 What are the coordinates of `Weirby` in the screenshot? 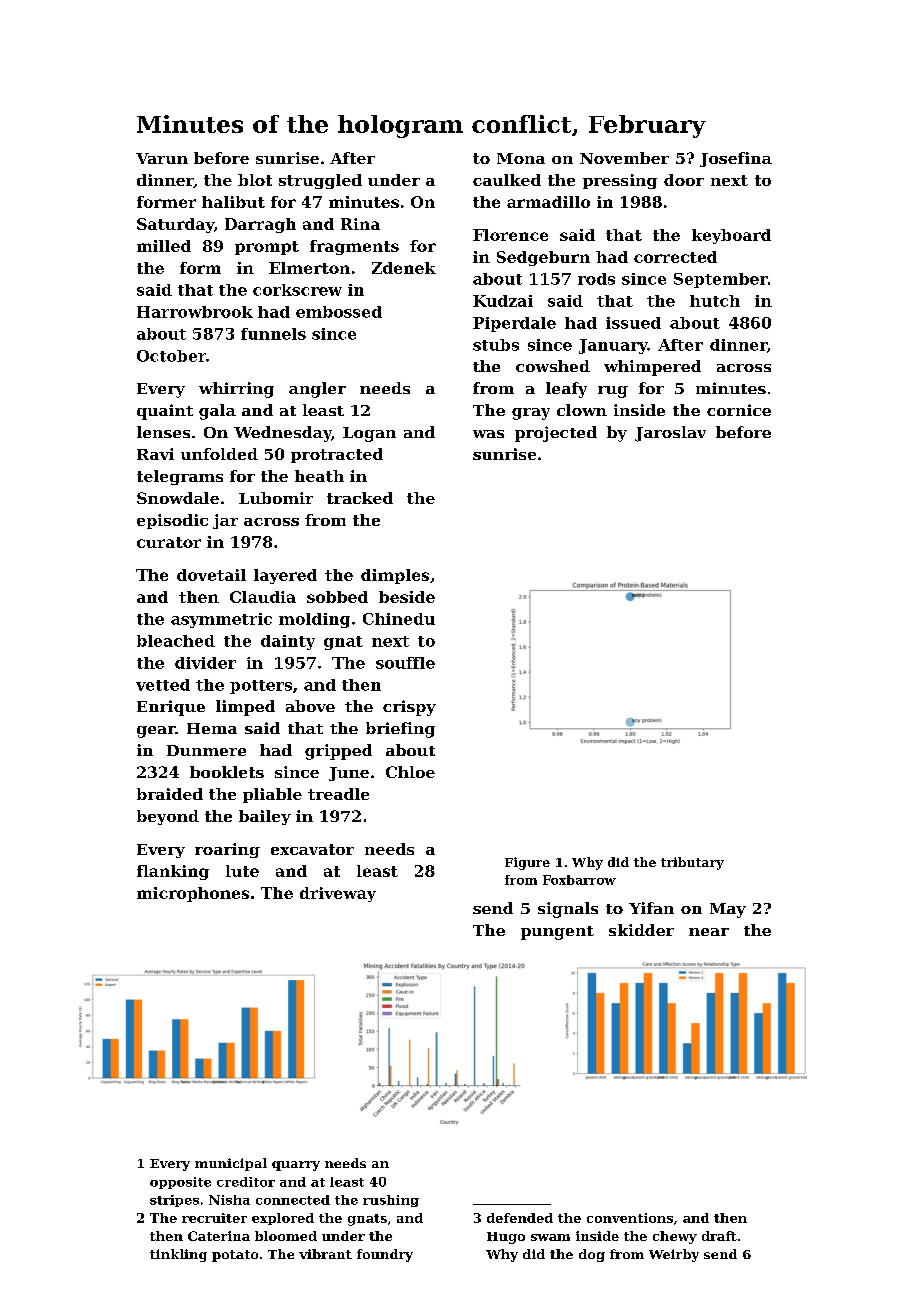 It's located at (674, 1255).
